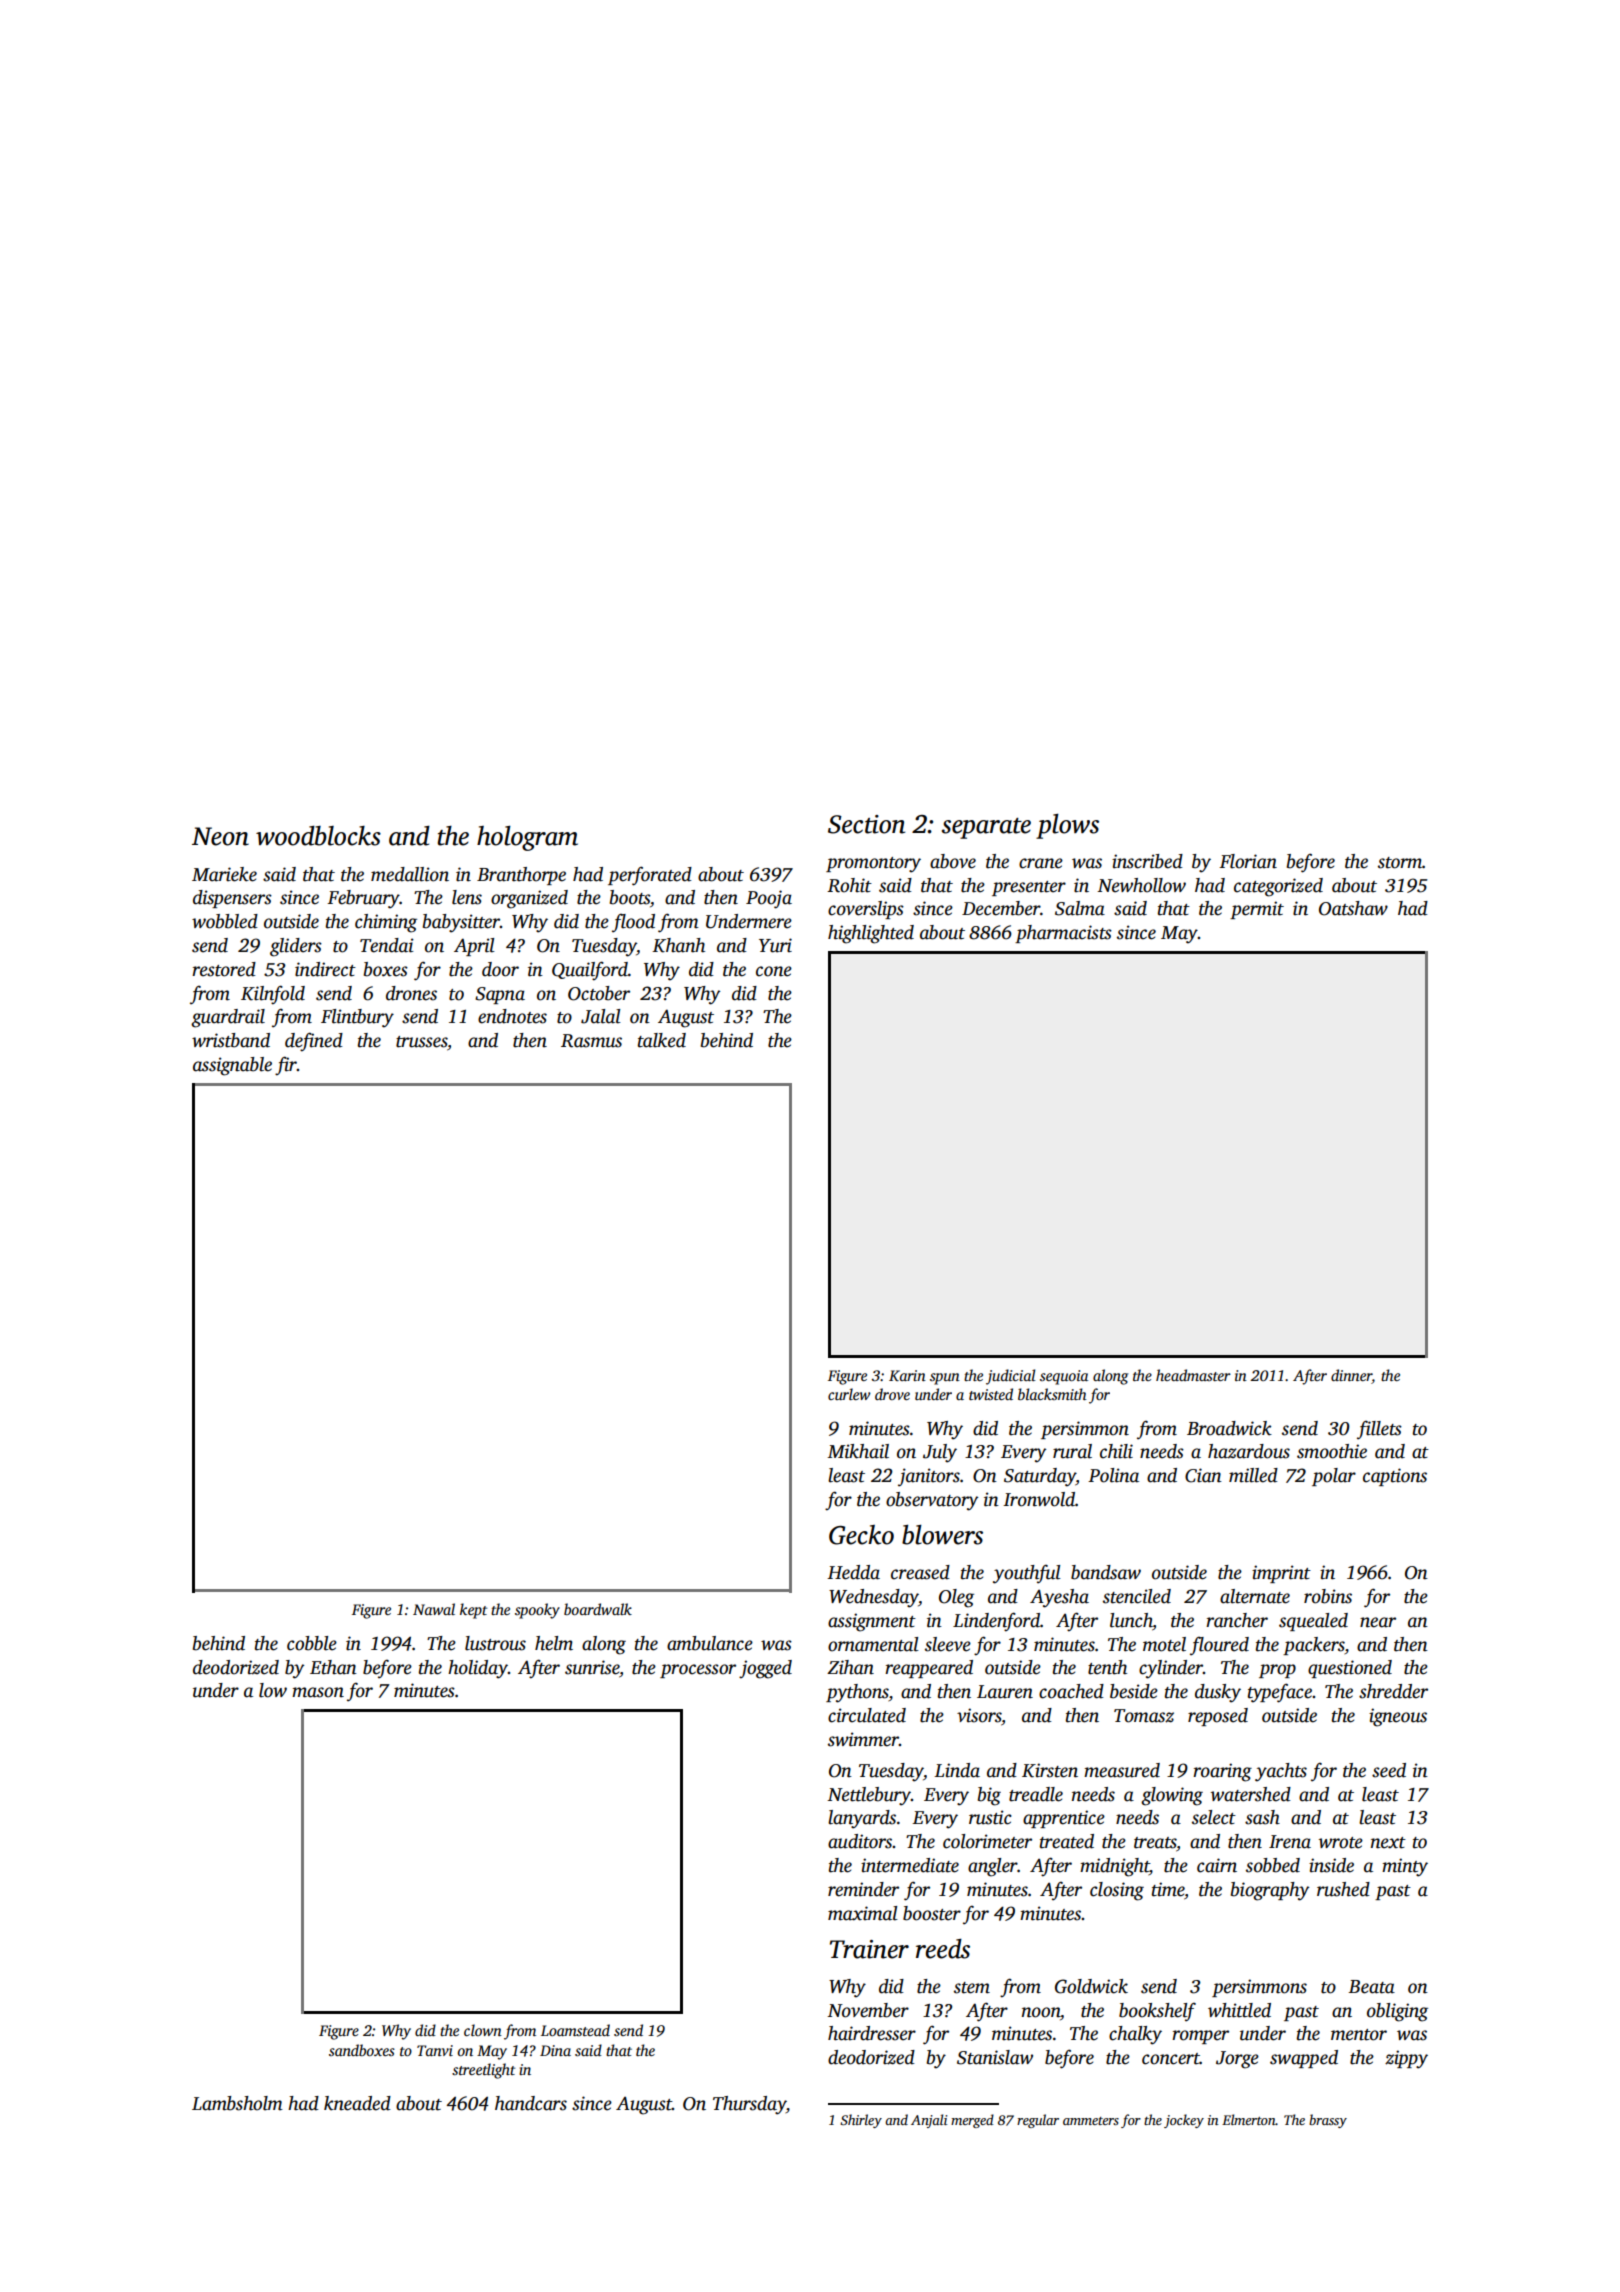 The height and width of the screenshot is (2292, 1620). I want to click on curlew, so click(849, 1394).
